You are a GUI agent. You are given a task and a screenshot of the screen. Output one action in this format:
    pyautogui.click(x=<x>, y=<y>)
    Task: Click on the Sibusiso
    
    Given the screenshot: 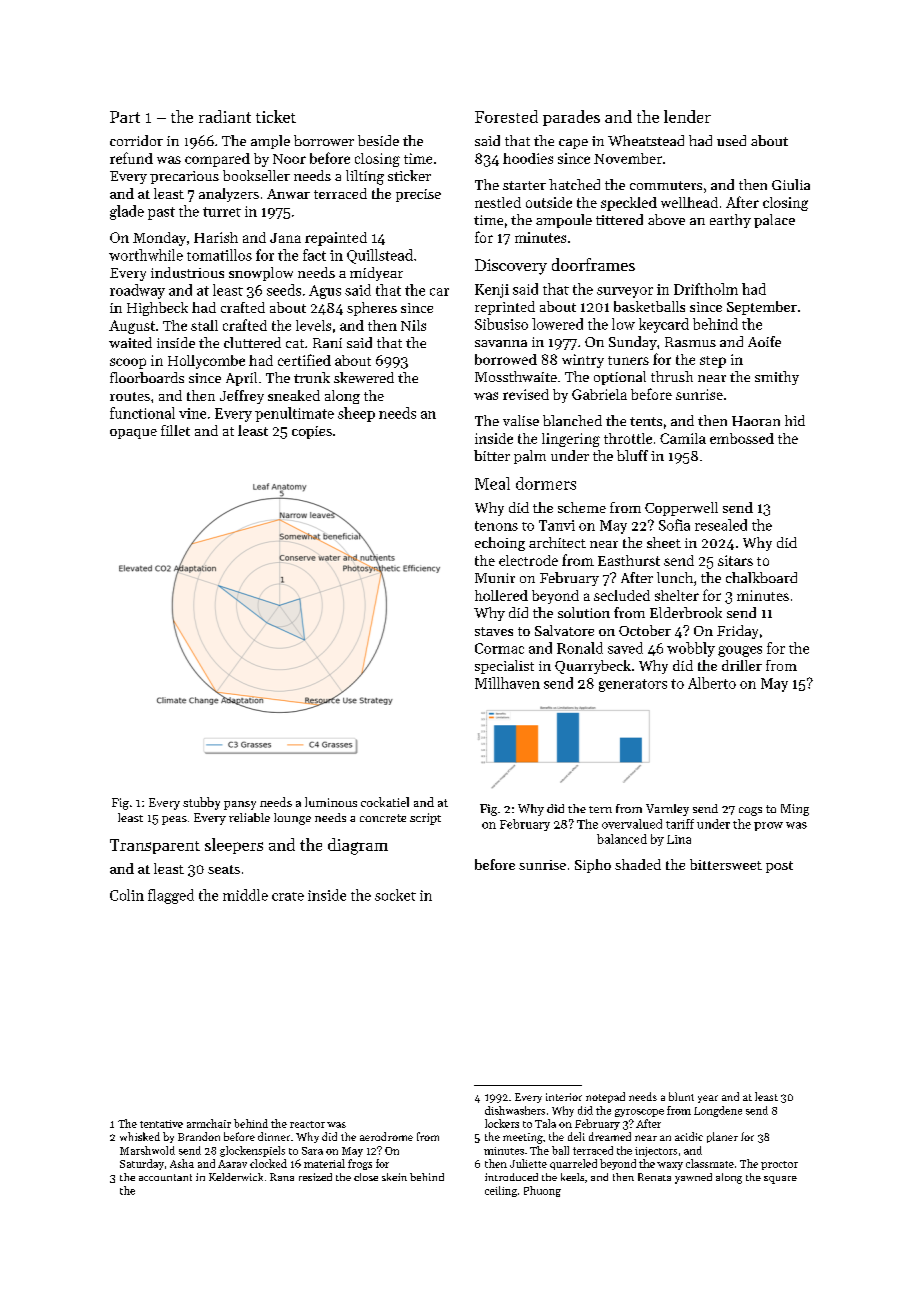 What is the action you would take?
    pyautogui.click(x=501, y=324)
